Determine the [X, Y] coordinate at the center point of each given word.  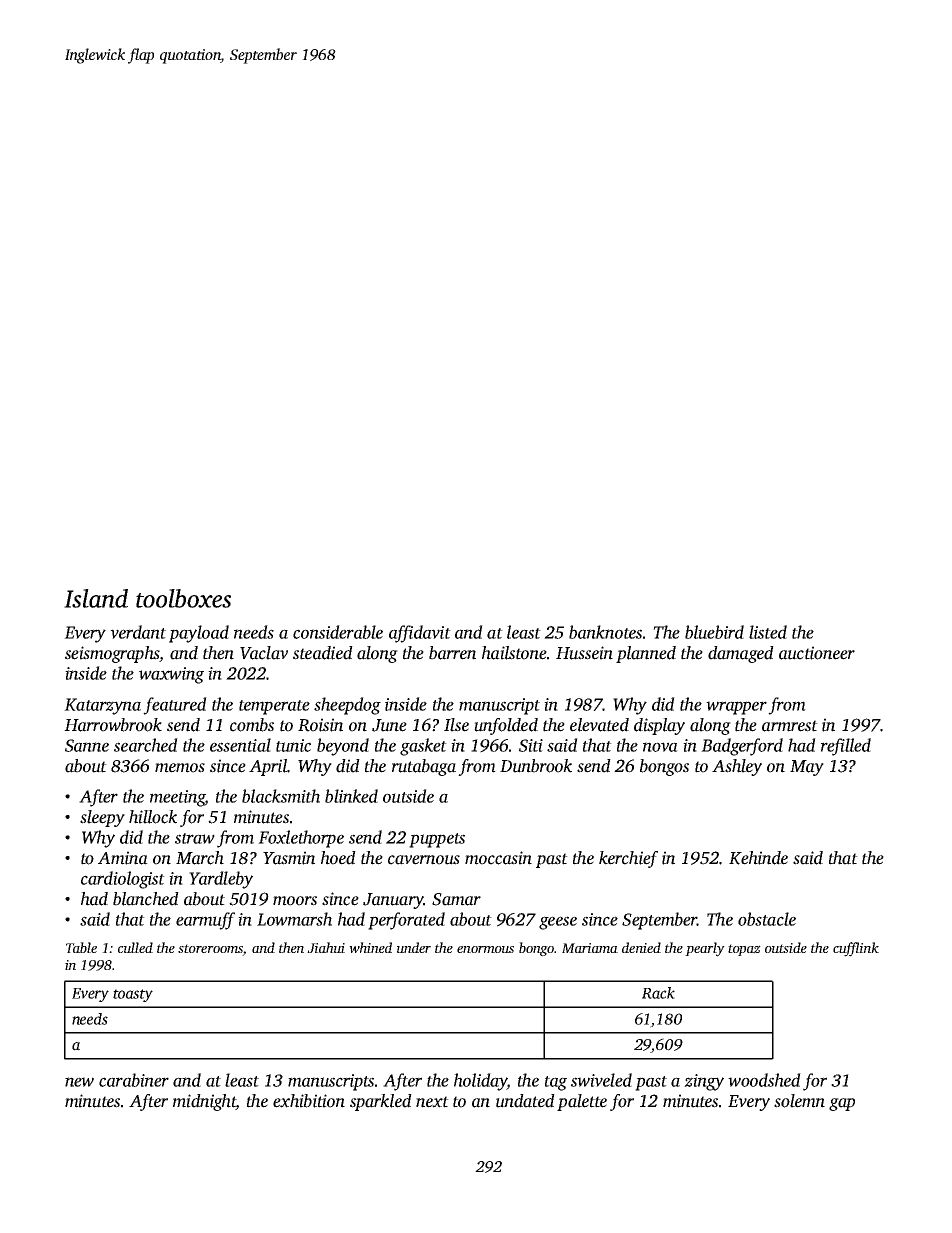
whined [370, 947]
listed [768, 632]
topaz [744, 950]
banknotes [605, 632]
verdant [138, 632]
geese [558, 923]
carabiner [134, 1080]
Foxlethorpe [301, 839]
